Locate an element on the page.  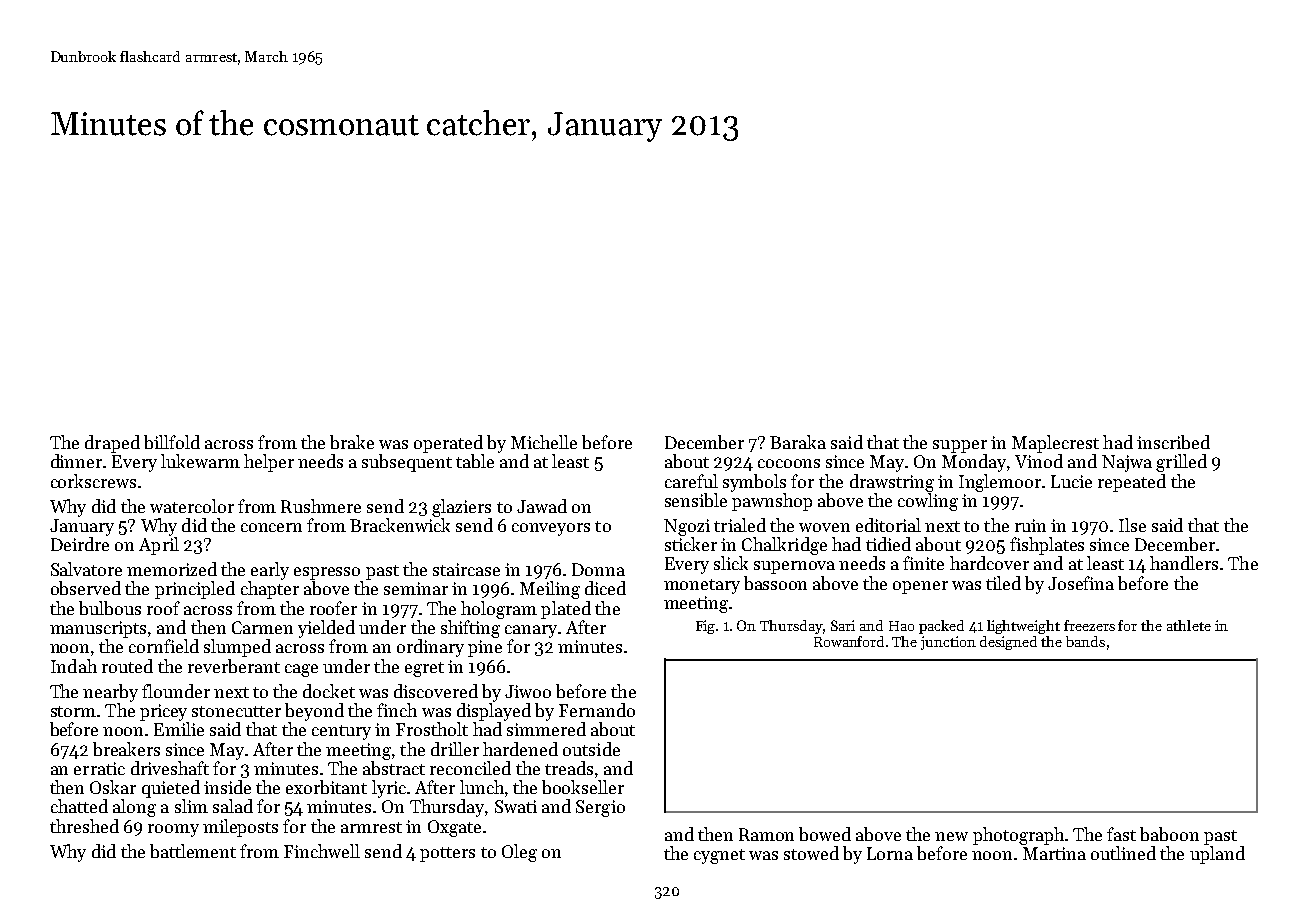
outside is located at coordinates (591, 749).
